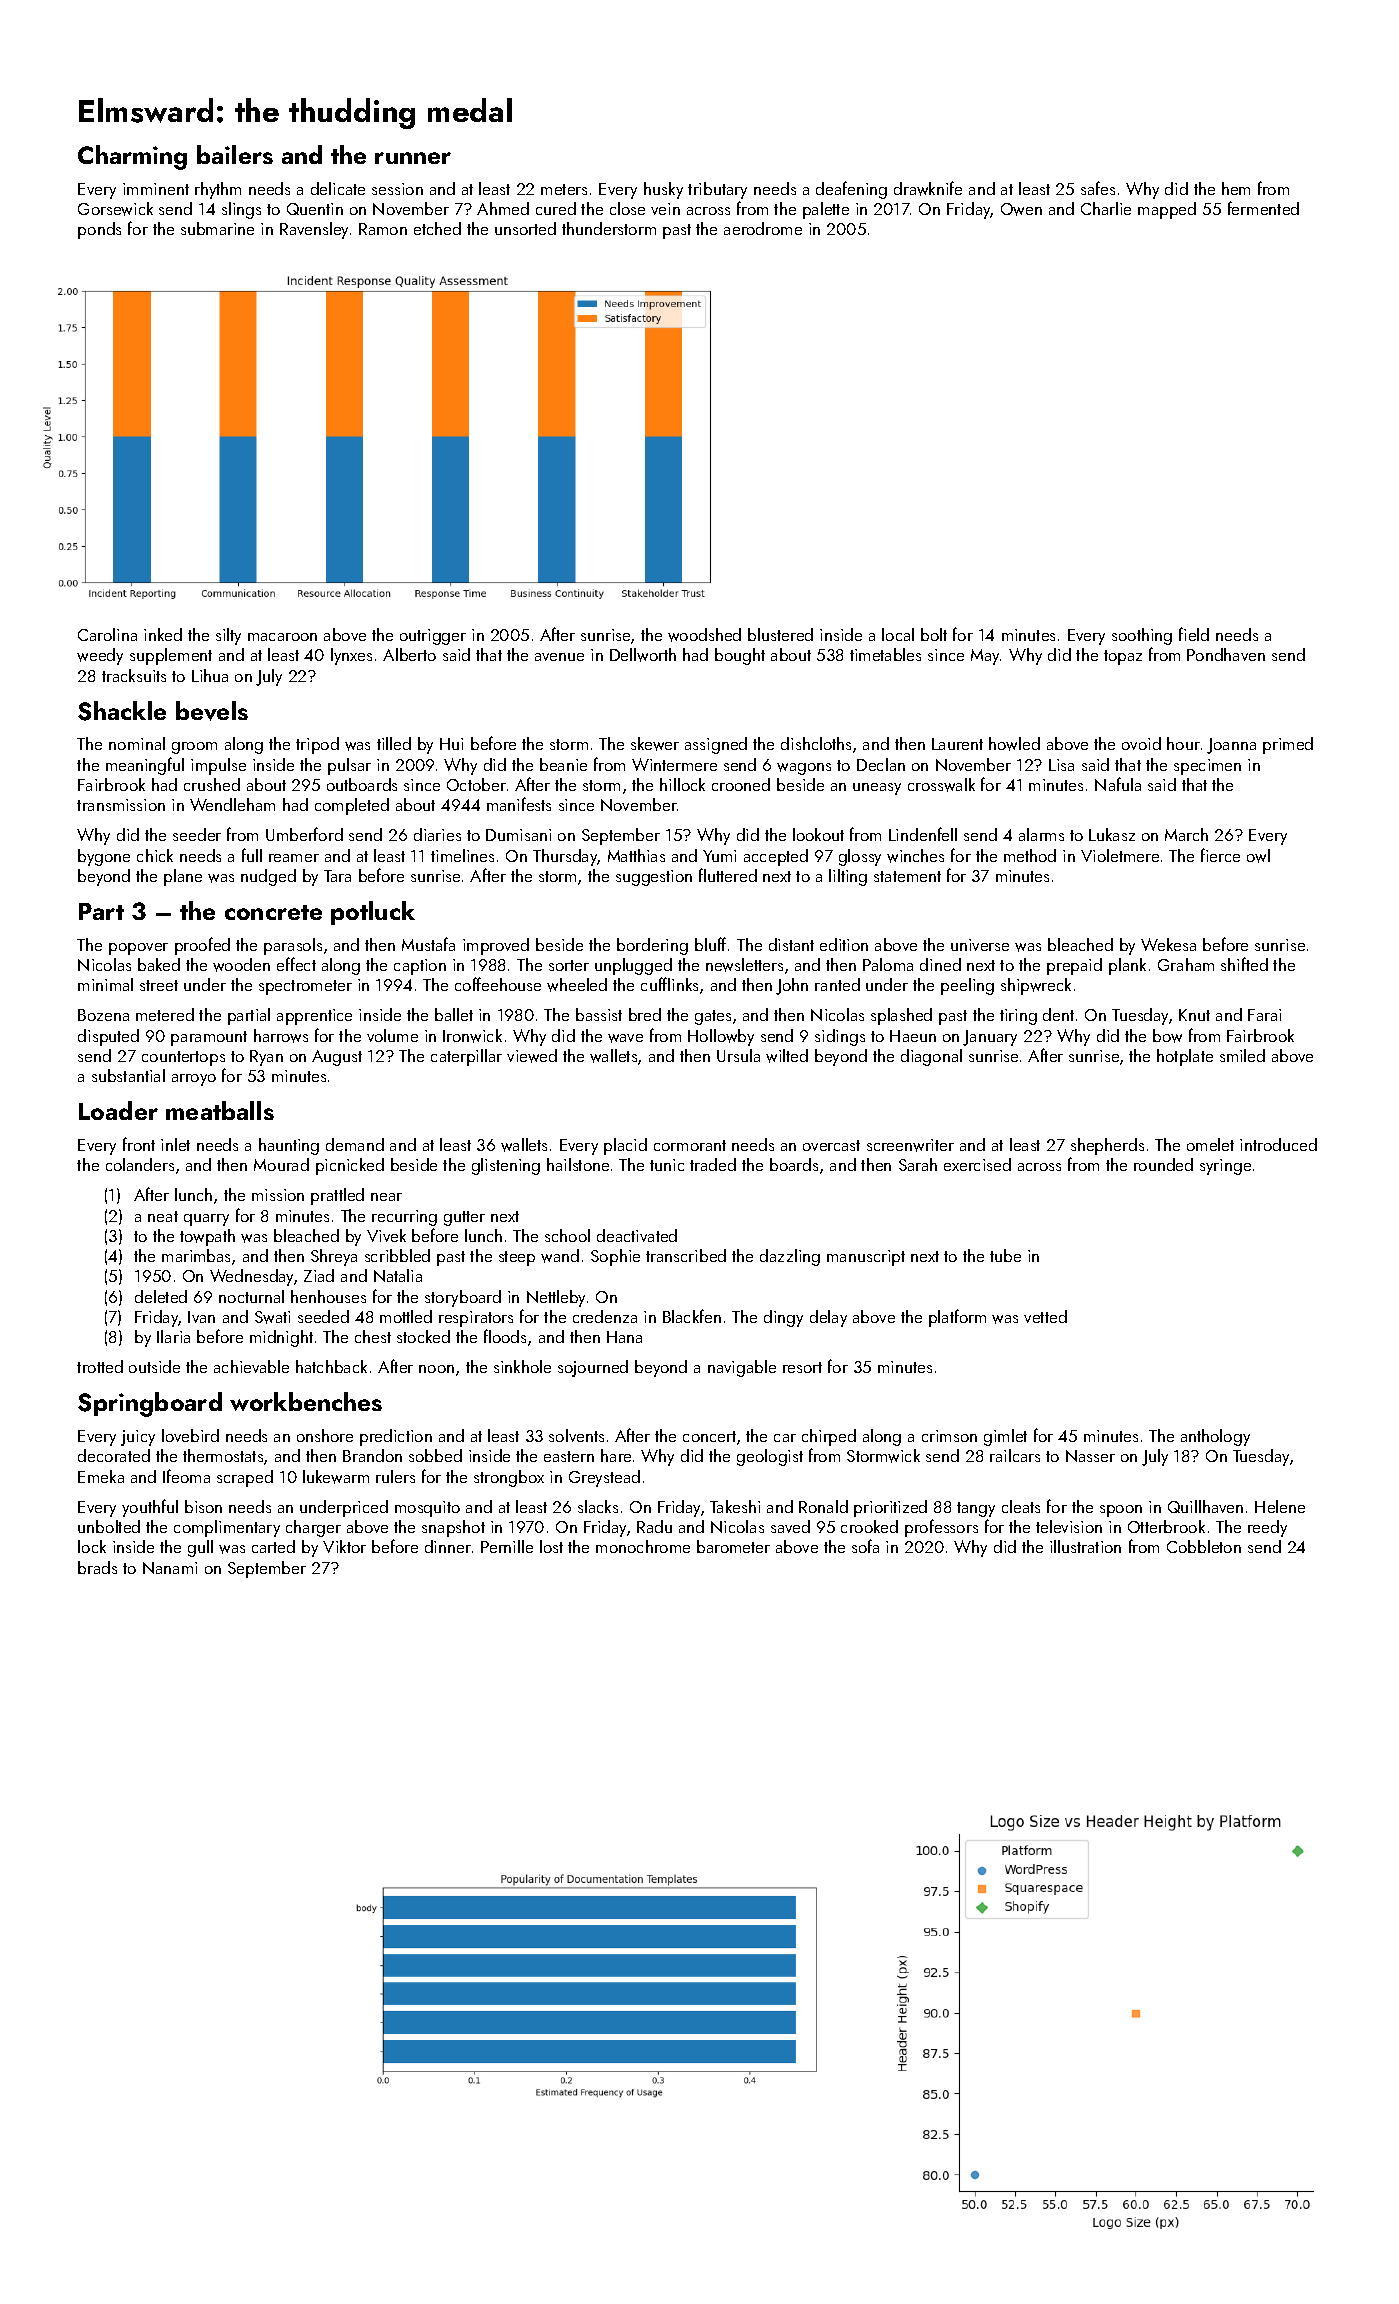  Describe the element at coordinates (104, 857) in the page. I see `bygone` at that location.
